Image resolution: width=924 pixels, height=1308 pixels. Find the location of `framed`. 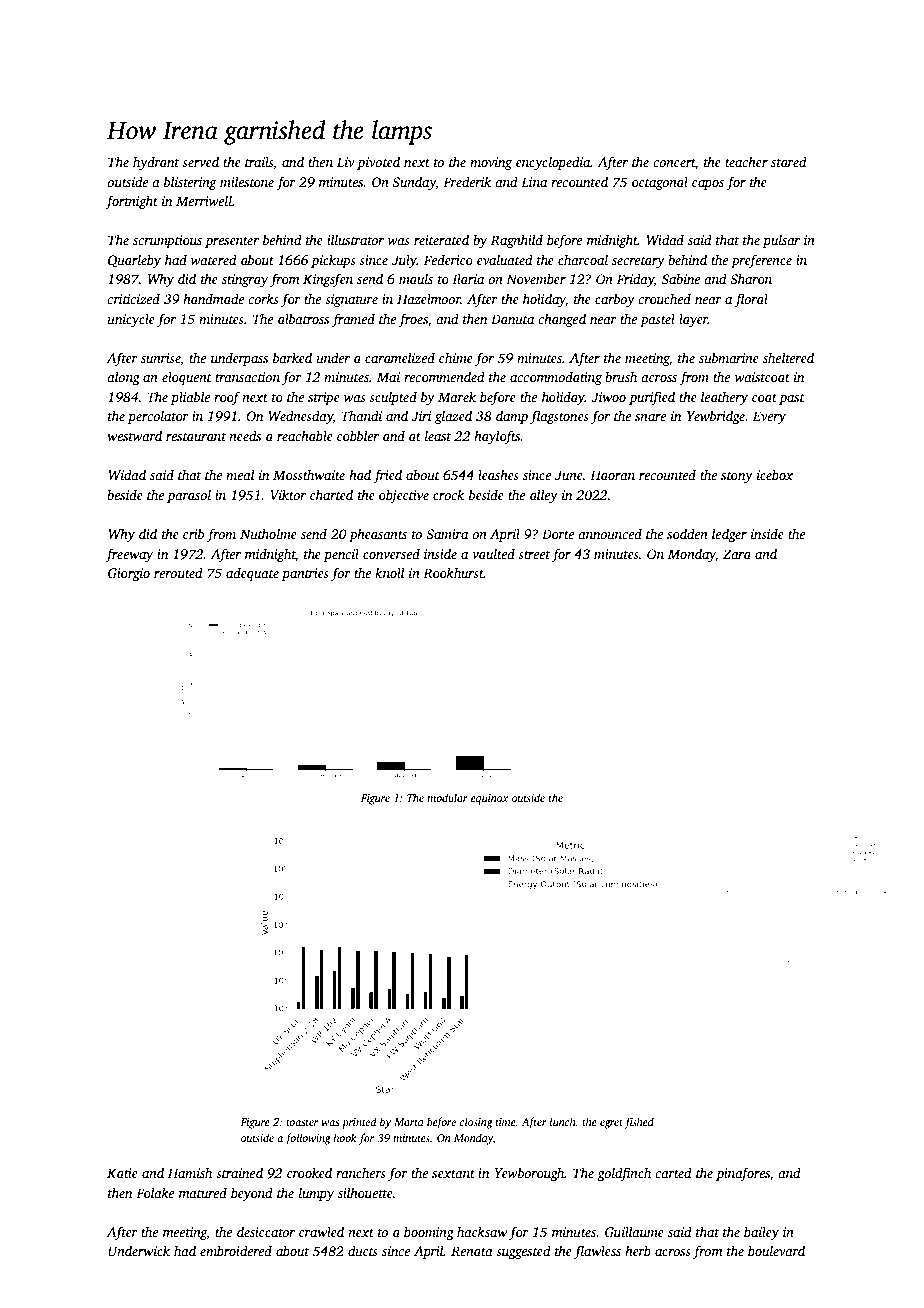

framed is located at coordinates (353, 320).
